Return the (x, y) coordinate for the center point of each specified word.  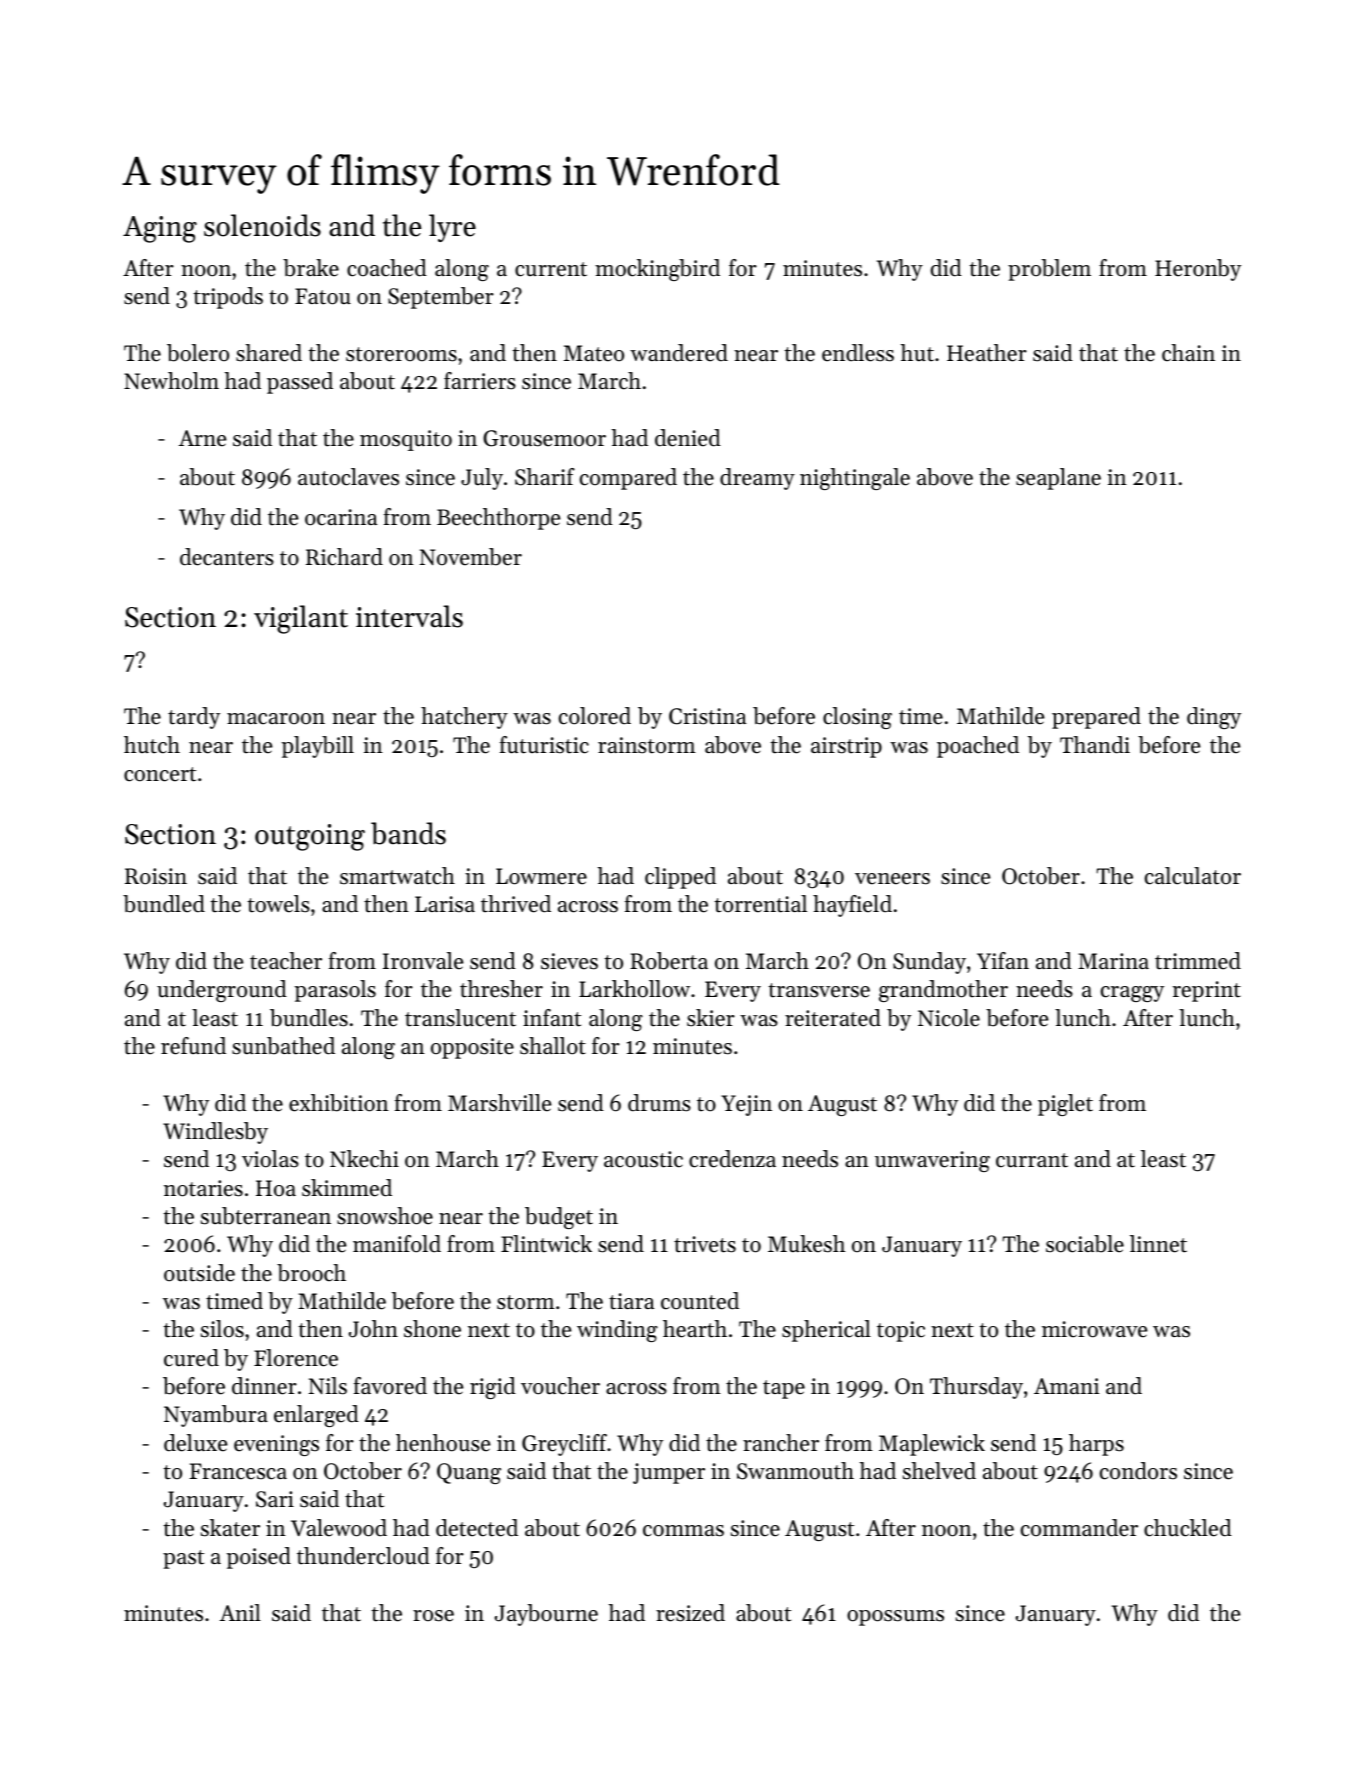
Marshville (500, 1103)
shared (269, 353)
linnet (1158, 1244)
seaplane (1058, 479)
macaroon (276, 719)
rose (433, 1616)
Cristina (707, 716)
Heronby (1198, 270)
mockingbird (657, 270)
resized (690, 1613)
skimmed (347, 1188)
